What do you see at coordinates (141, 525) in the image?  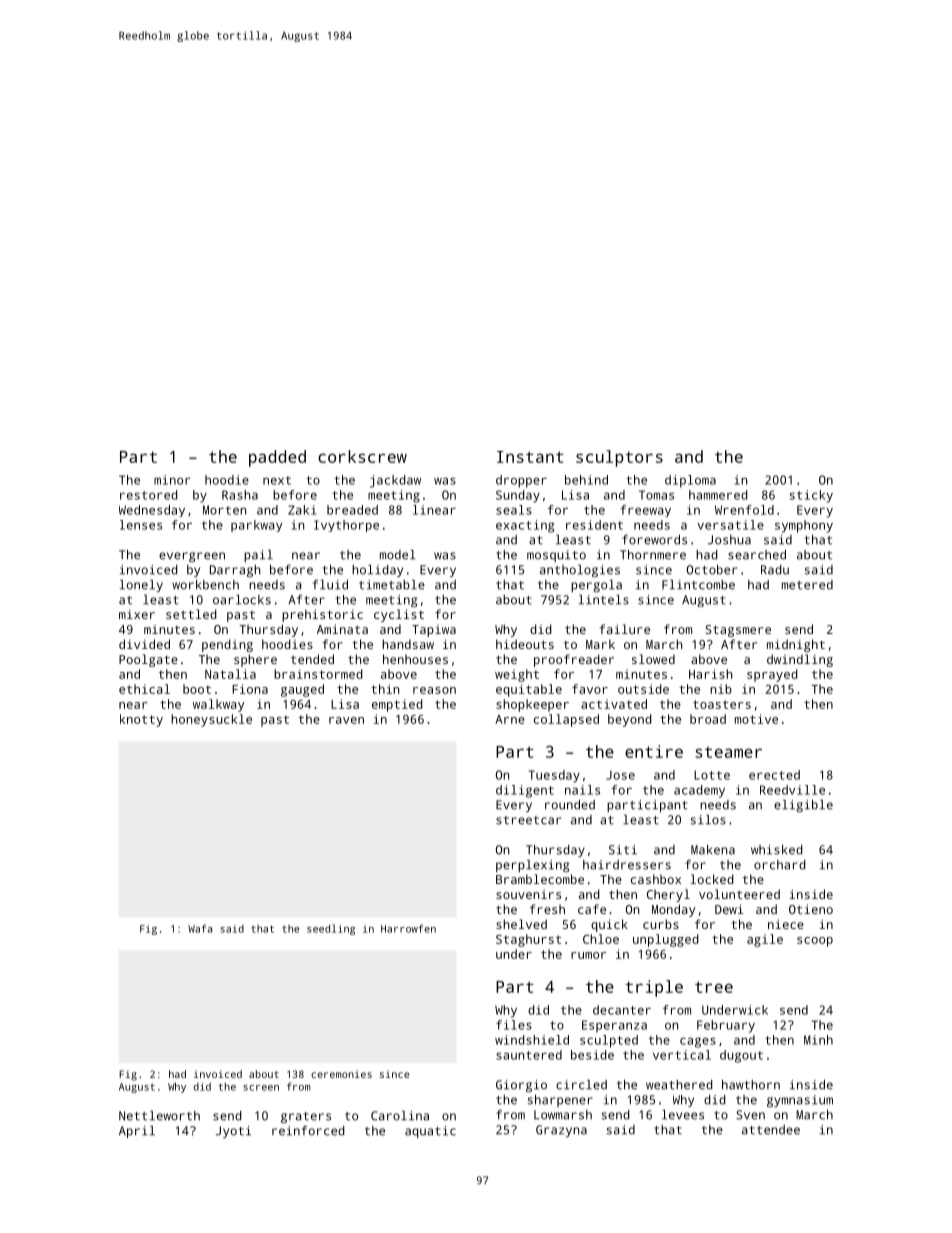 I see `lenses` at bounding box center [141, 525].
